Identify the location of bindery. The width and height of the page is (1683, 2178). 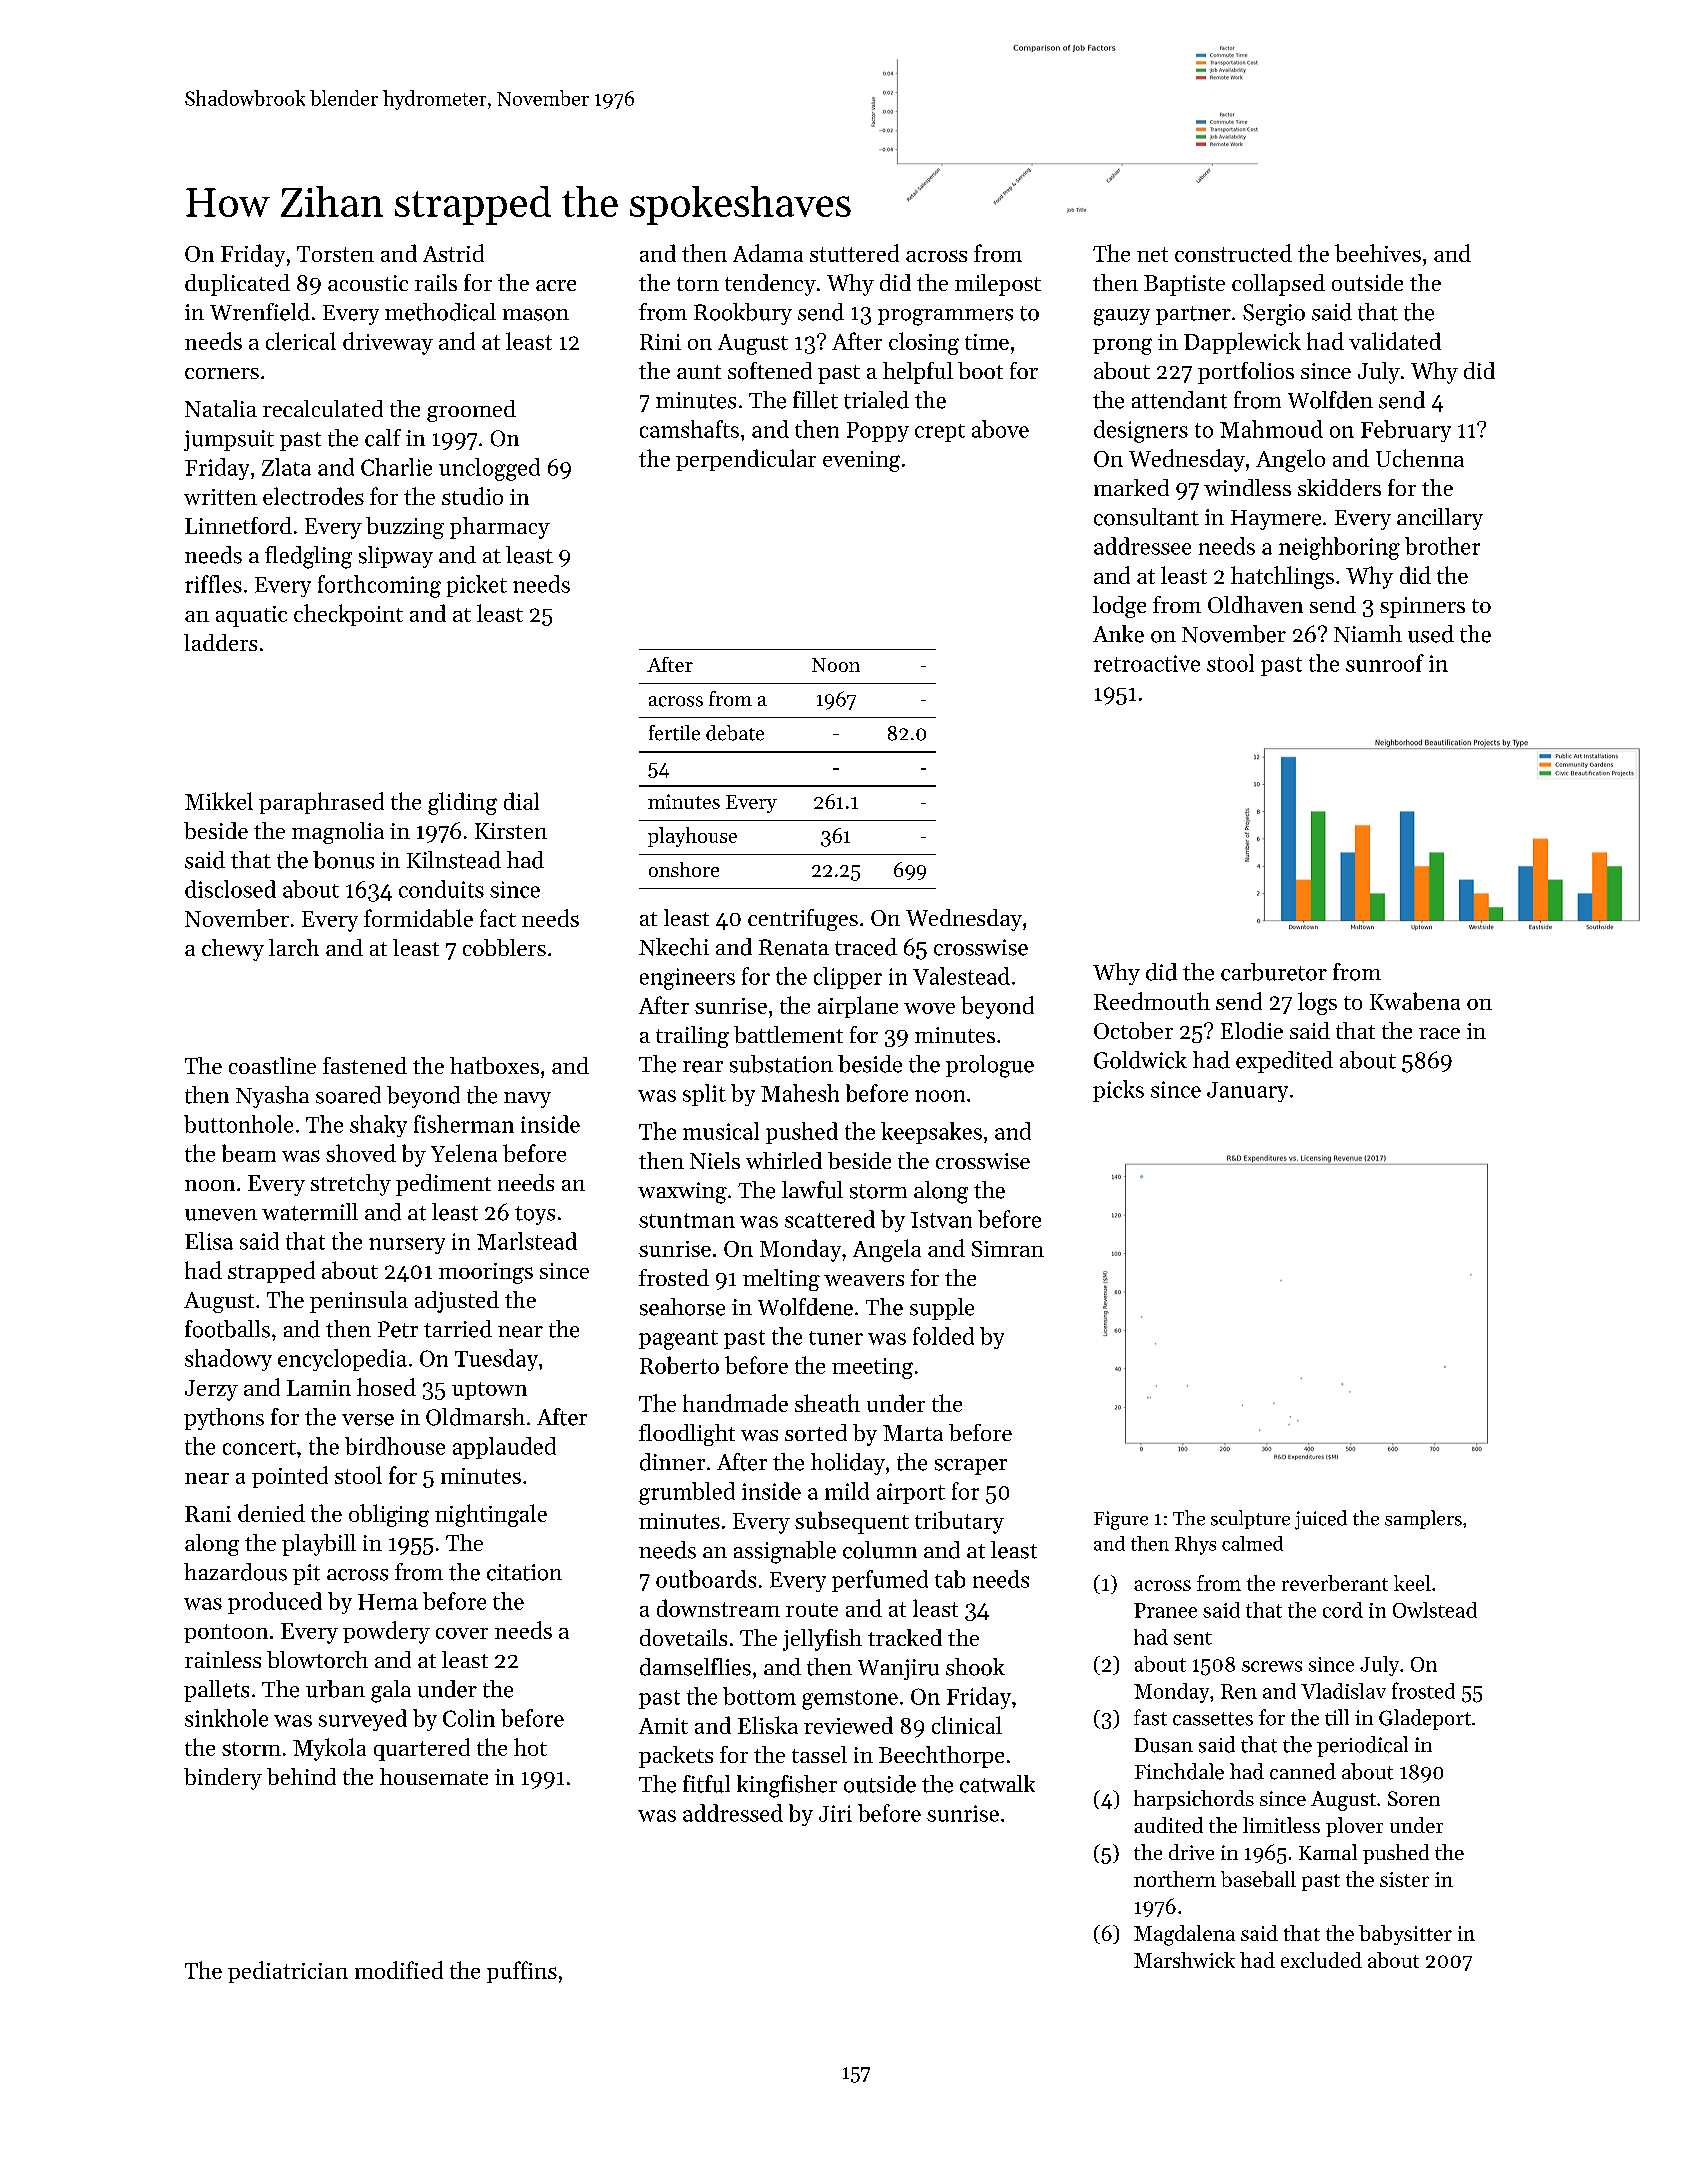
(223, 1779).
